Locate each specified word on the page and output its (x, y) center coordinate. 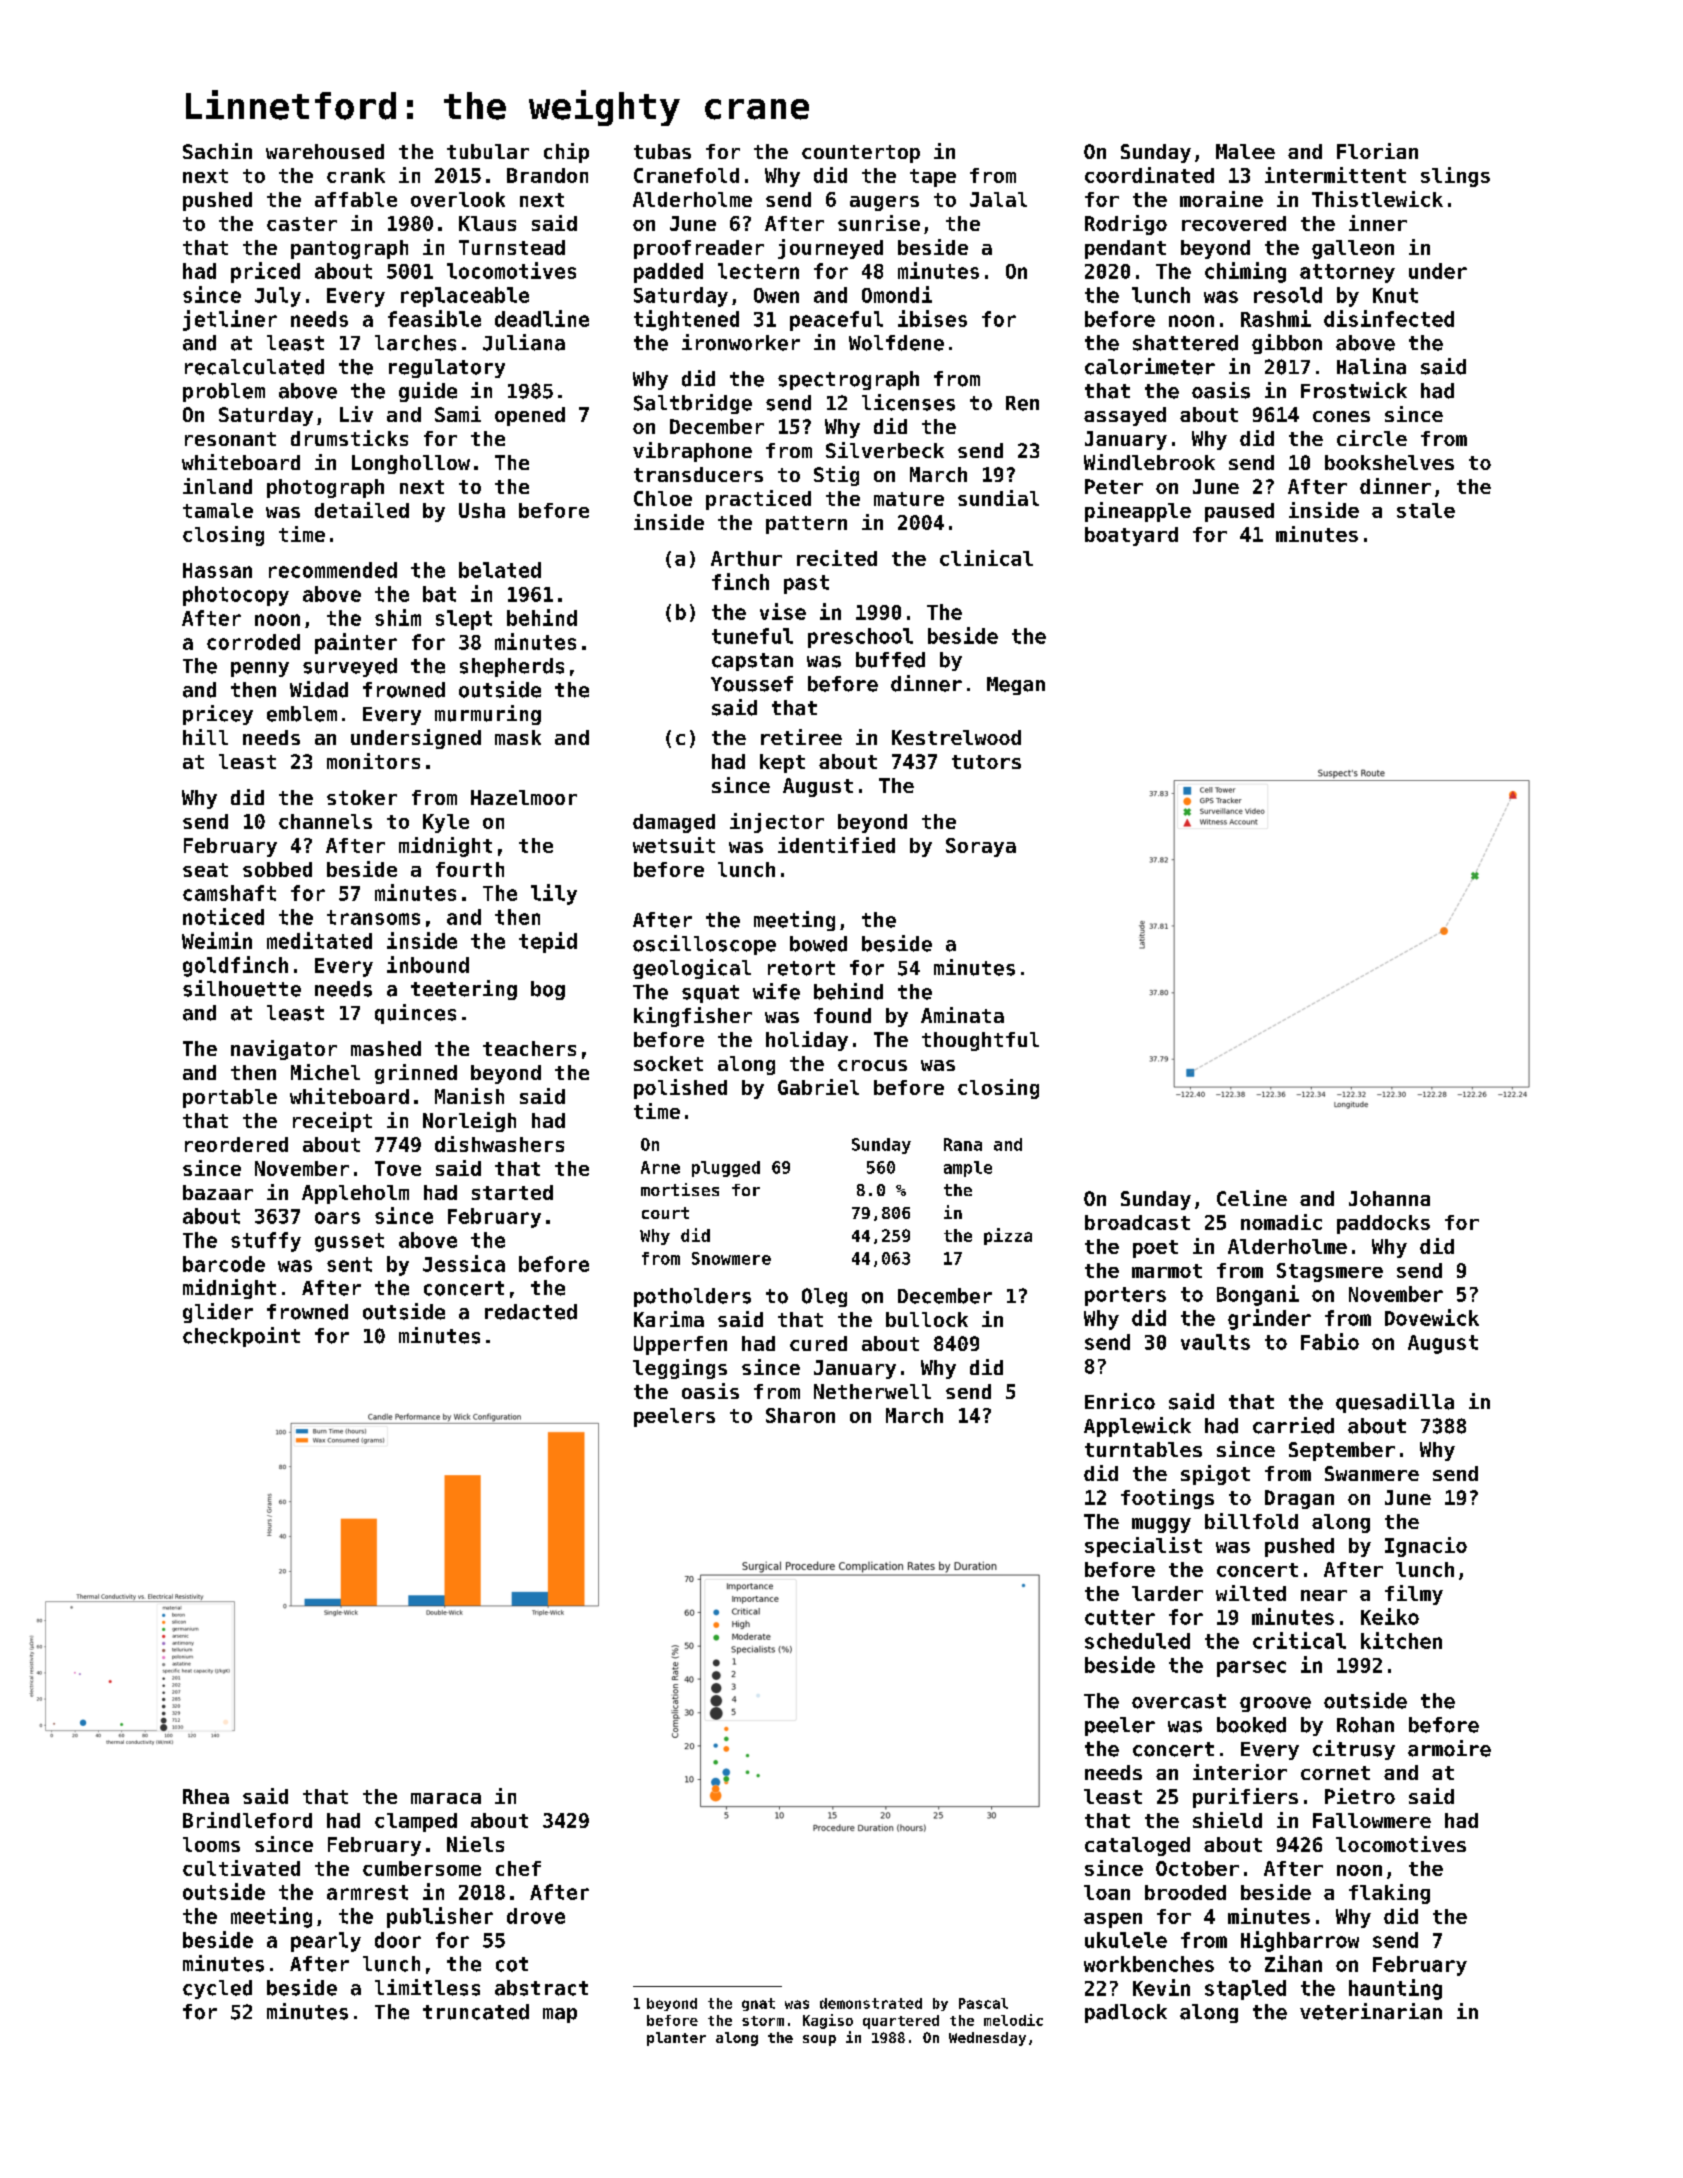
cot (512, 1964)
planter (676, 2039)
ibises (932, 318)
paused (1239, 512)
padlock (1126, 2013)
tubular (488, 151)
